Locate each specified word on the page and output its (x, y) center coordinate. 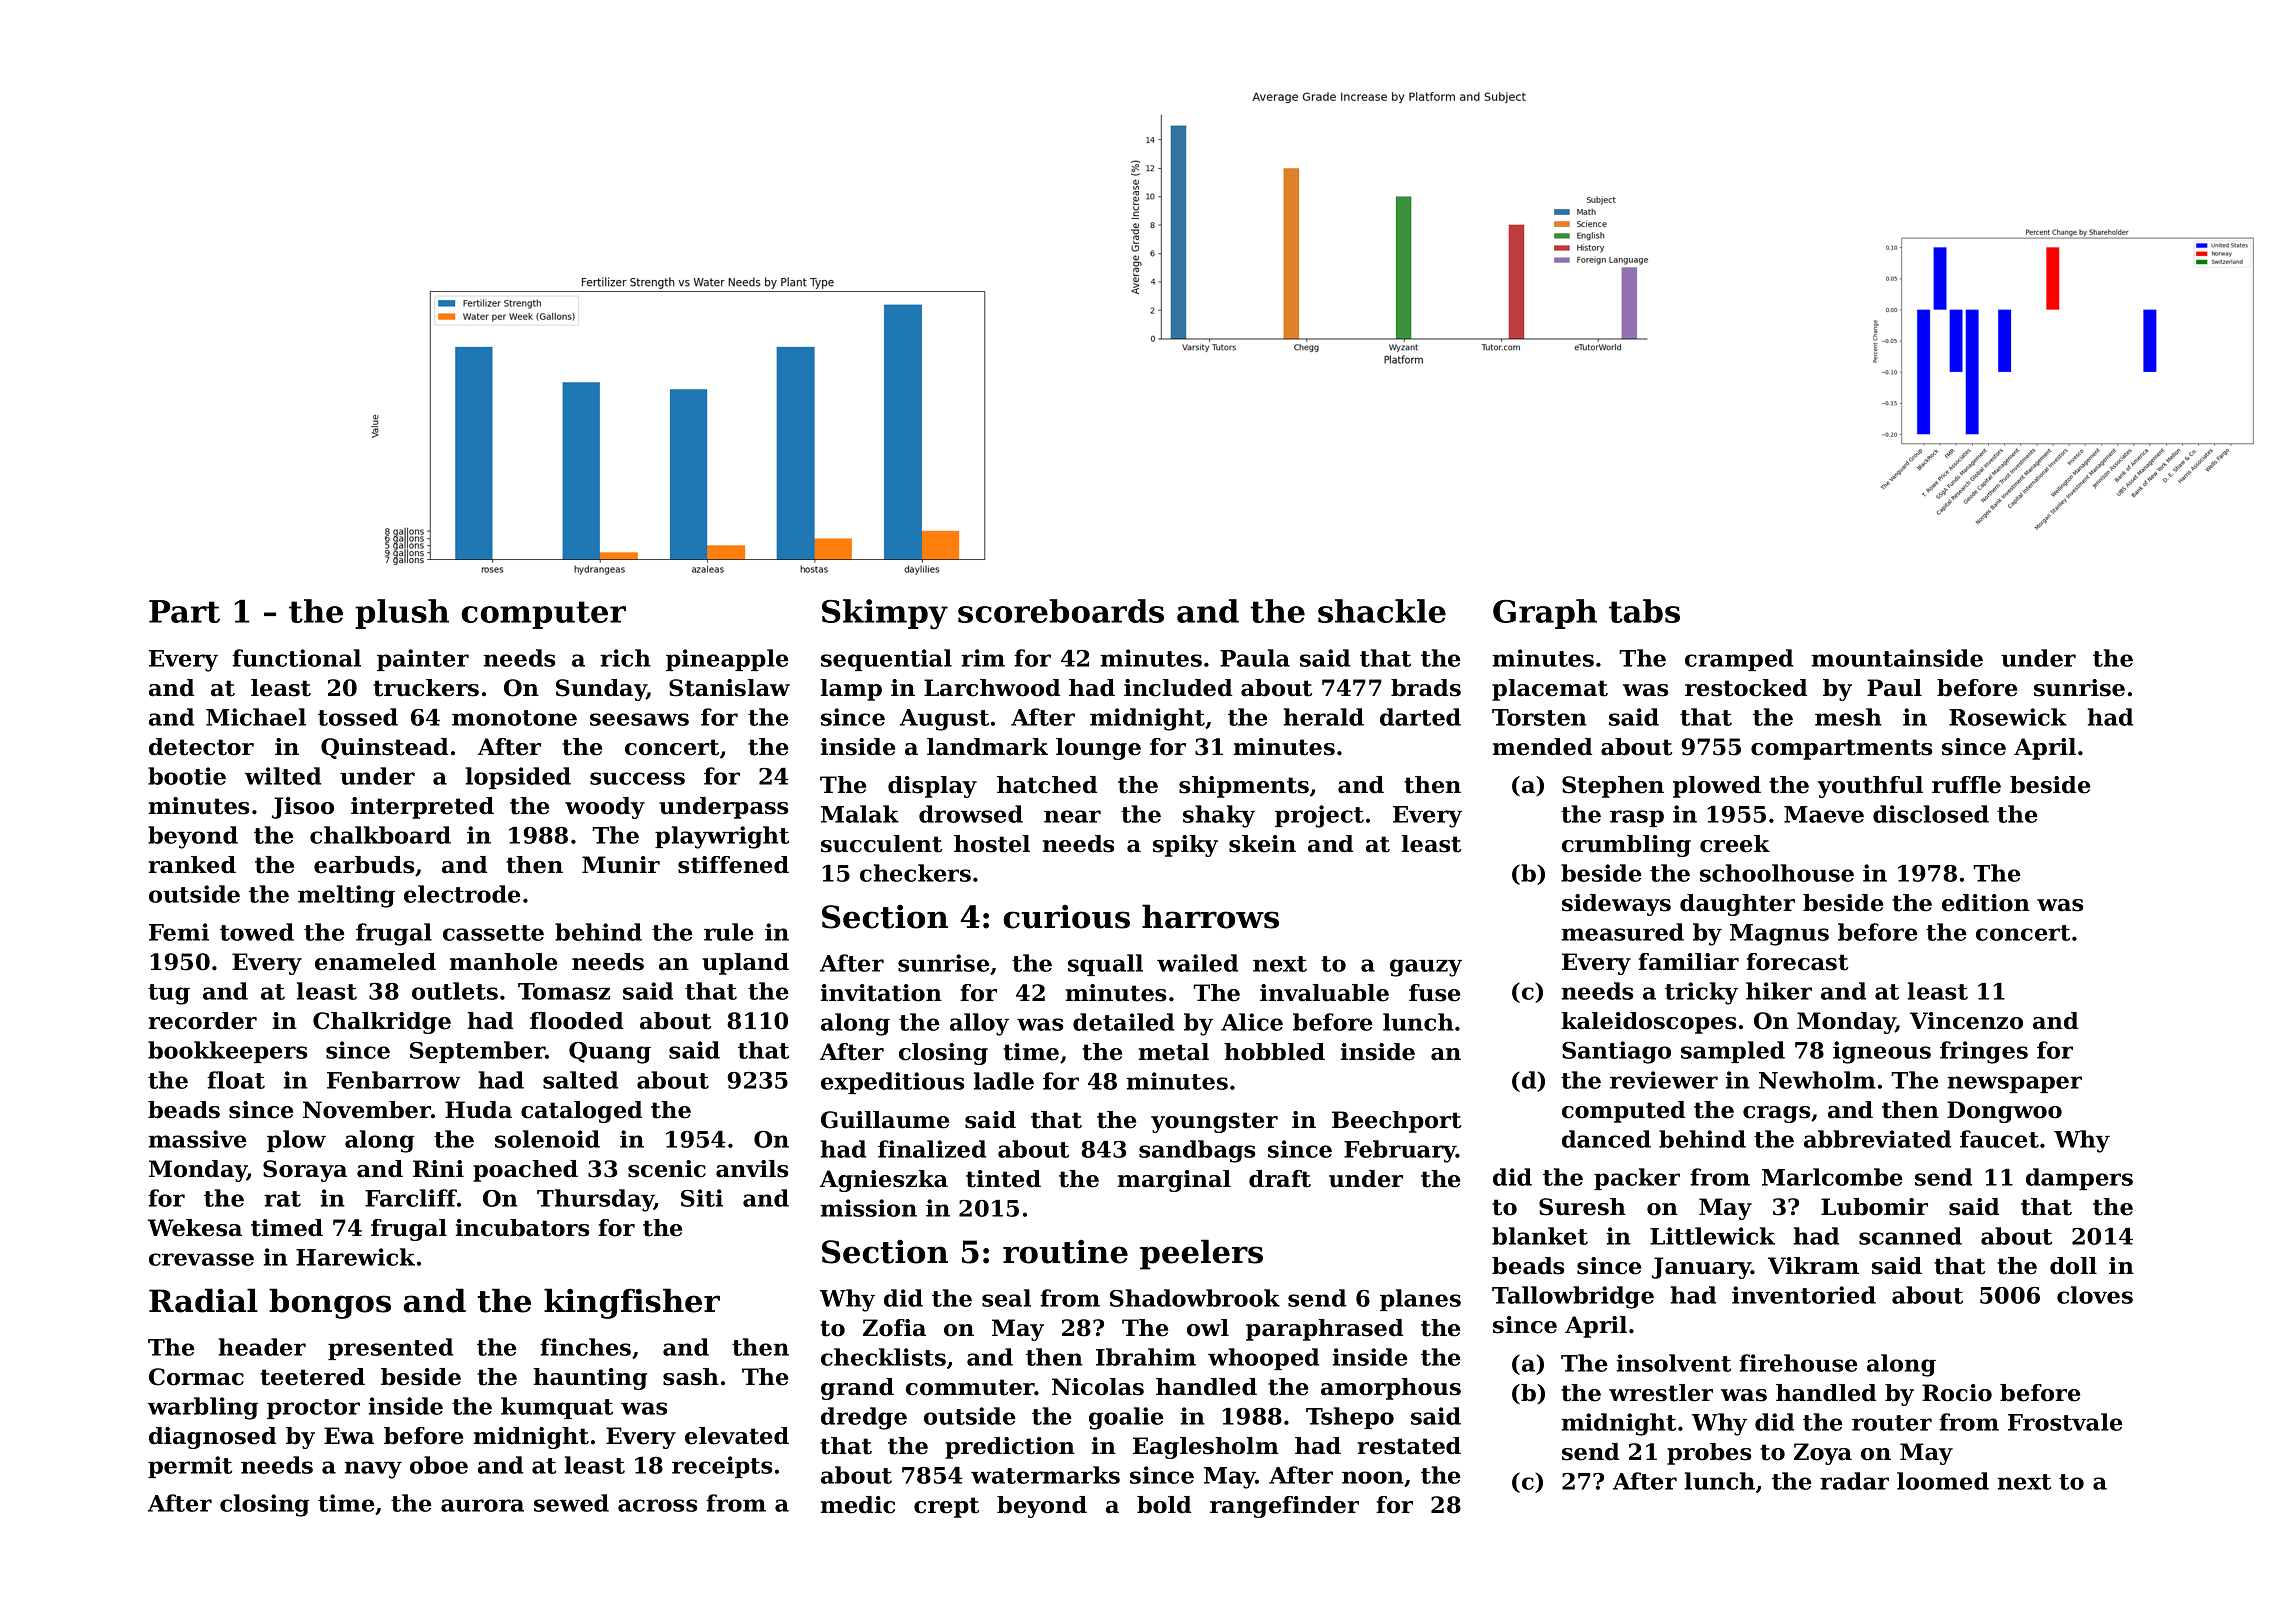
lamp (851, 690)
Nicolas (1098, 1387)
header (262, 1347)
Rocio (1957, 1393)
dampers (2079, 1179)
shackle (1382, 611)
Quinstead (384, 748)
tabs (1644, 611)
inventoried (1804, 1295)
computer (544, 615)
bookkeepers (227, 1052)
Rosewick (2008, 717)
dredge (864, 1418)
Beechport (1396, 1122)
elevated (737, 1436)
